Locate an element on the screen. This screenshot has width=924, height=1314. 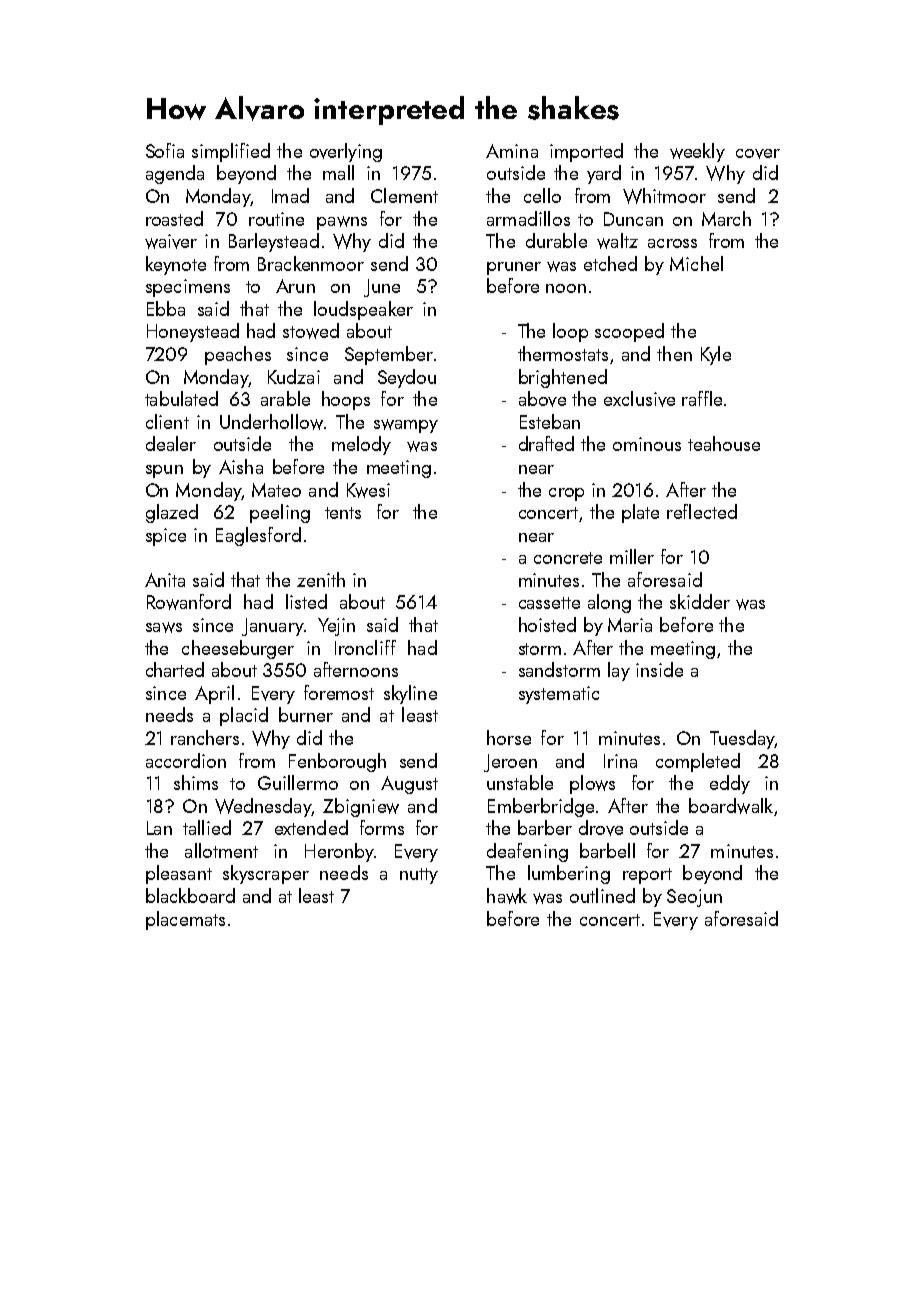
burner is located at coordinates (306, 714).
